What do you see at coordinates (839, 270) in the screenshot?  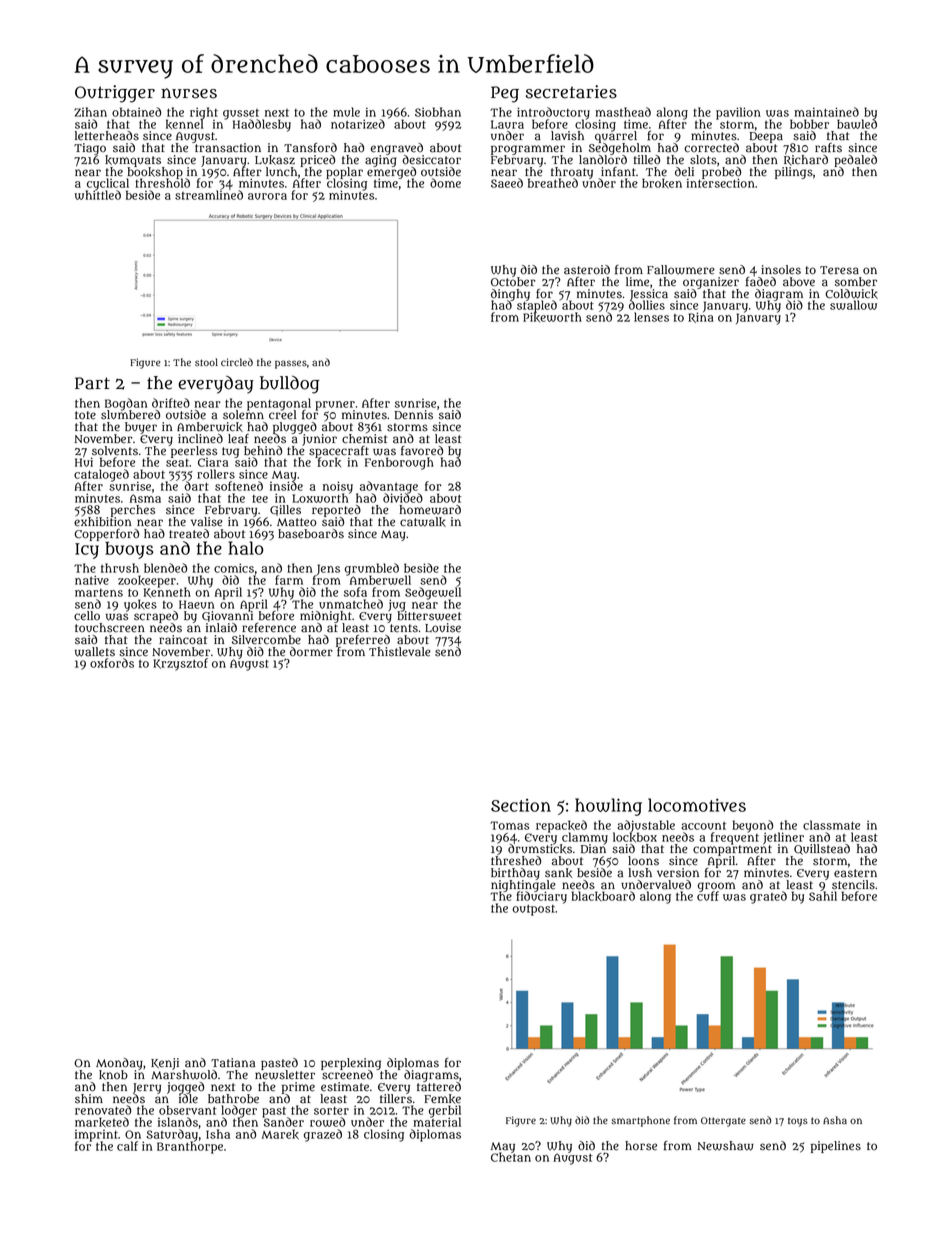 I see `Teresa` at bounding box center [839, 270].
